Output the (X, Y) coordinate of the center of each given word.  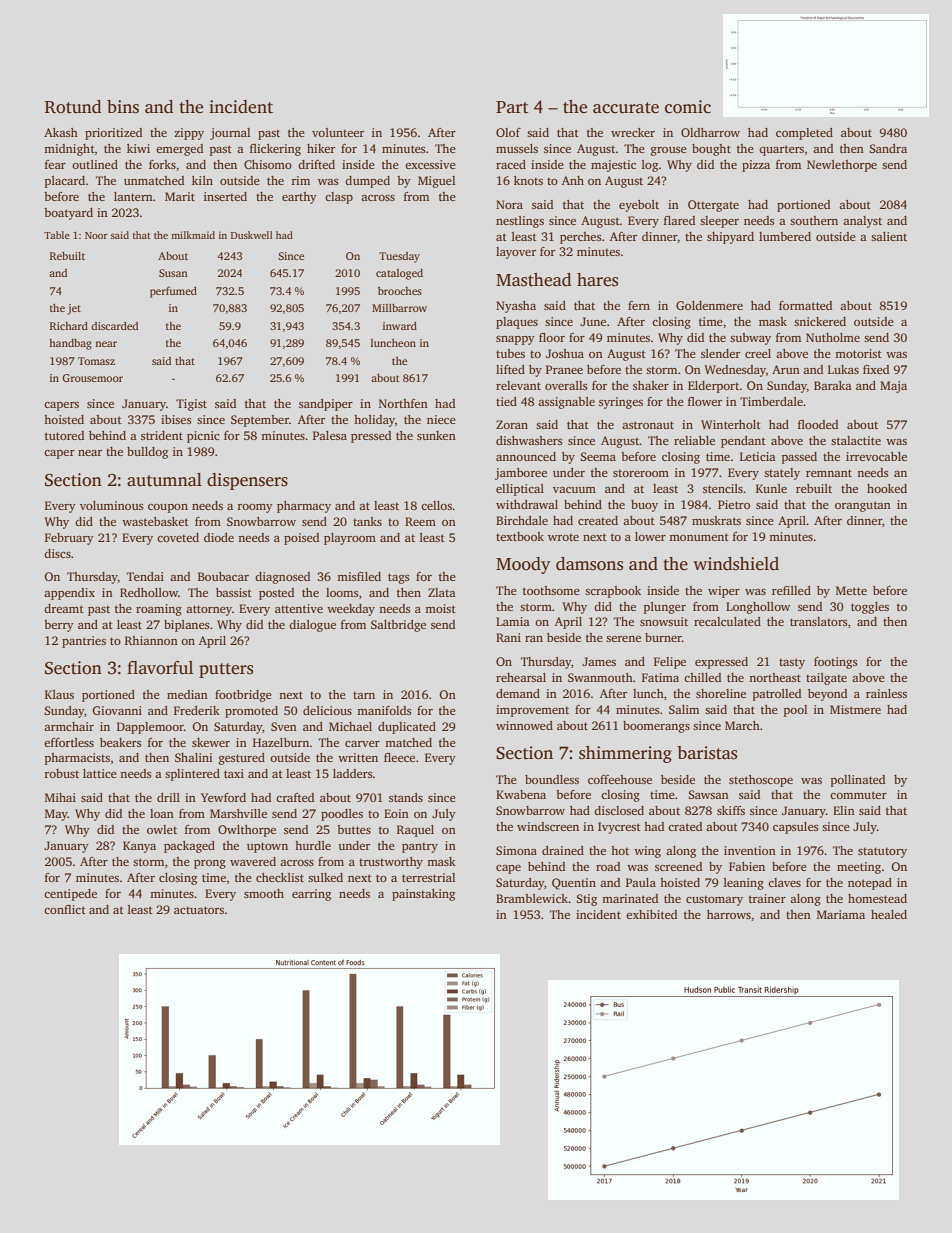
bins (123, 107)
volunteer (338, 132)
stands (406, 797)
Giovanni (117, 710)
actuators (199, 910)
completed (804, 134)
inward (400, 325)
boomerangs (656, 727)
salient (889, 236)
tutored (64, 435)
